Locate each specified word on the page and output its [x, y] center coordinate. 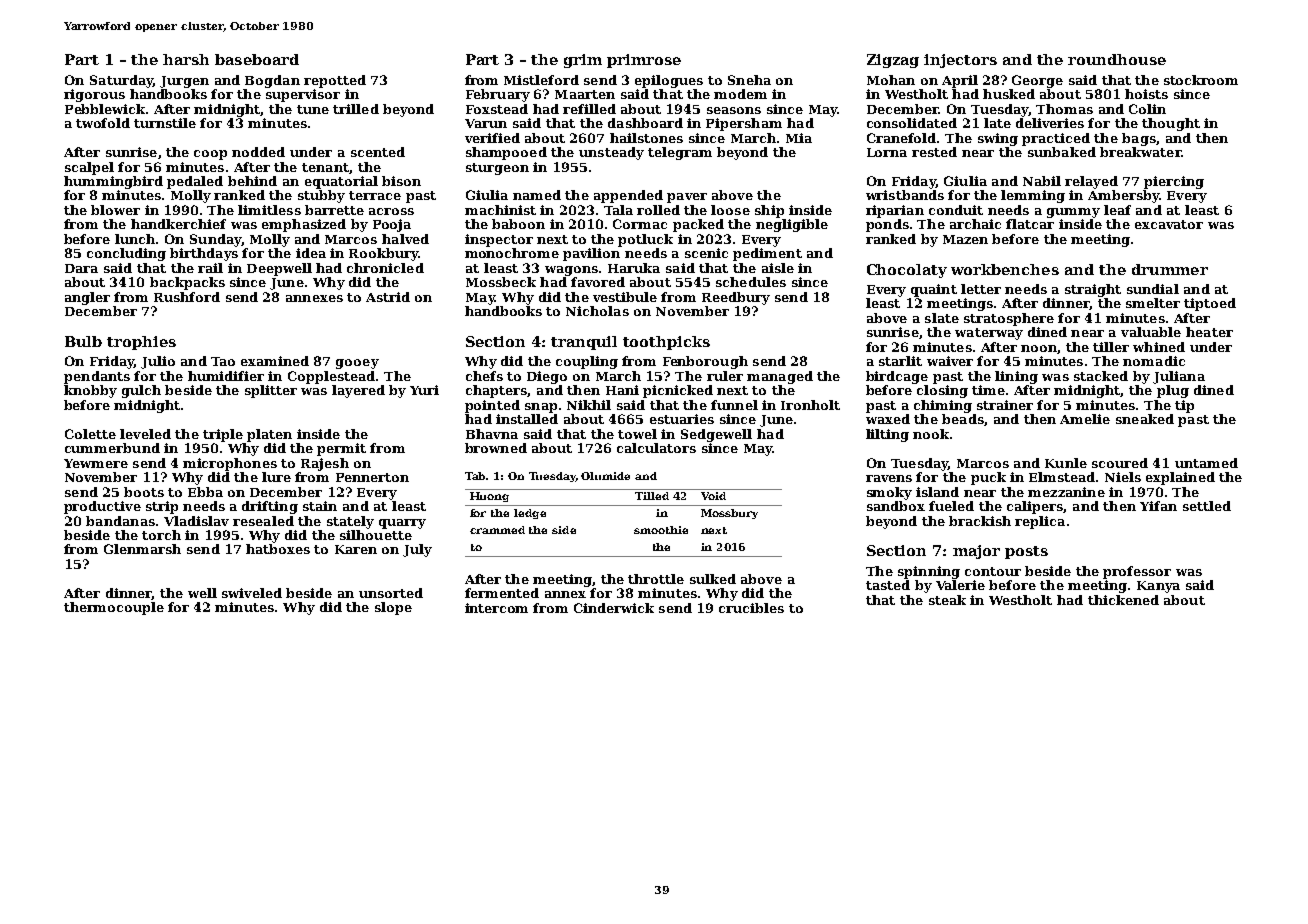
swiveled [252, 593]
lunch [135, 239]
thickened [1123, 600]
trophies [141, 343]
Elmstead [1062, 477]
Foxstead [497, 109]
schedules [751, 282]
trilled [356, 109]
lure [276, 477]
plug [1173, 391]
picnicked [678, 391]
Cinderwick [614, 608]
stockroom [1201, 80]
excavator [1169, 224]
